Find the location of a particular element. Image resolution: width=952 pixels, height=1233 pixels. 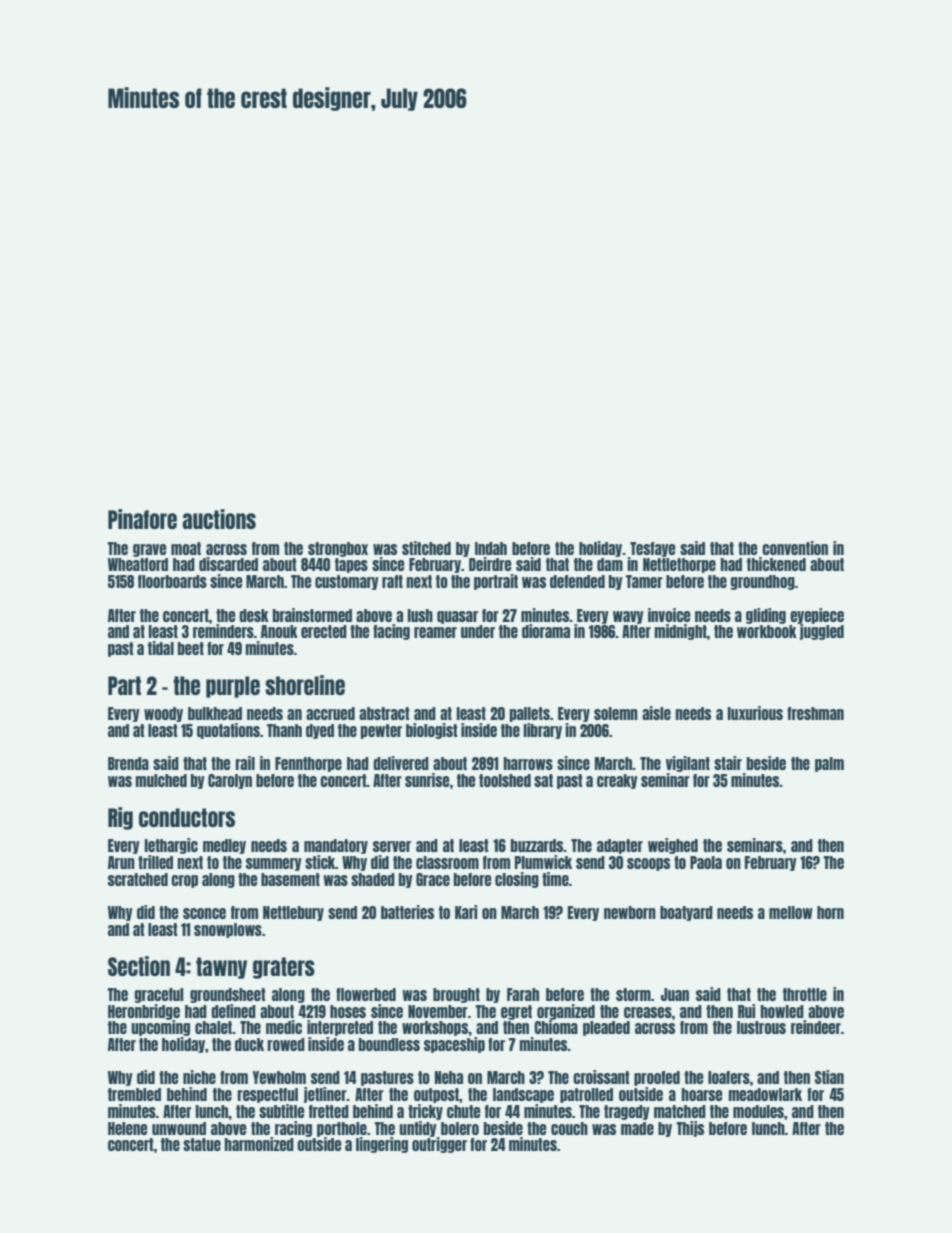

reamer is located at coordinates (435, 632).
